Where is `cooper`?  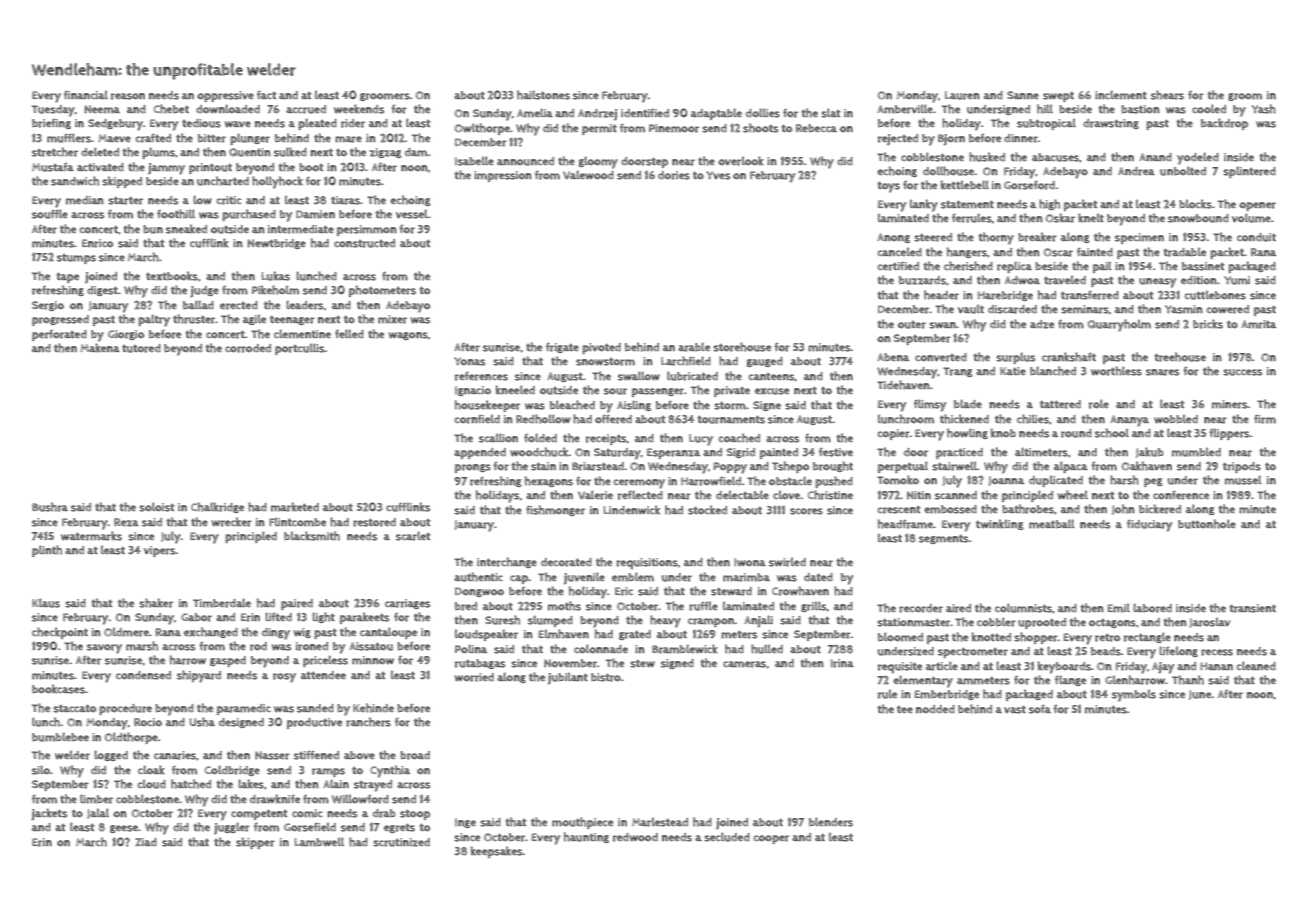 cooper is located at coordinates (771, 839).
